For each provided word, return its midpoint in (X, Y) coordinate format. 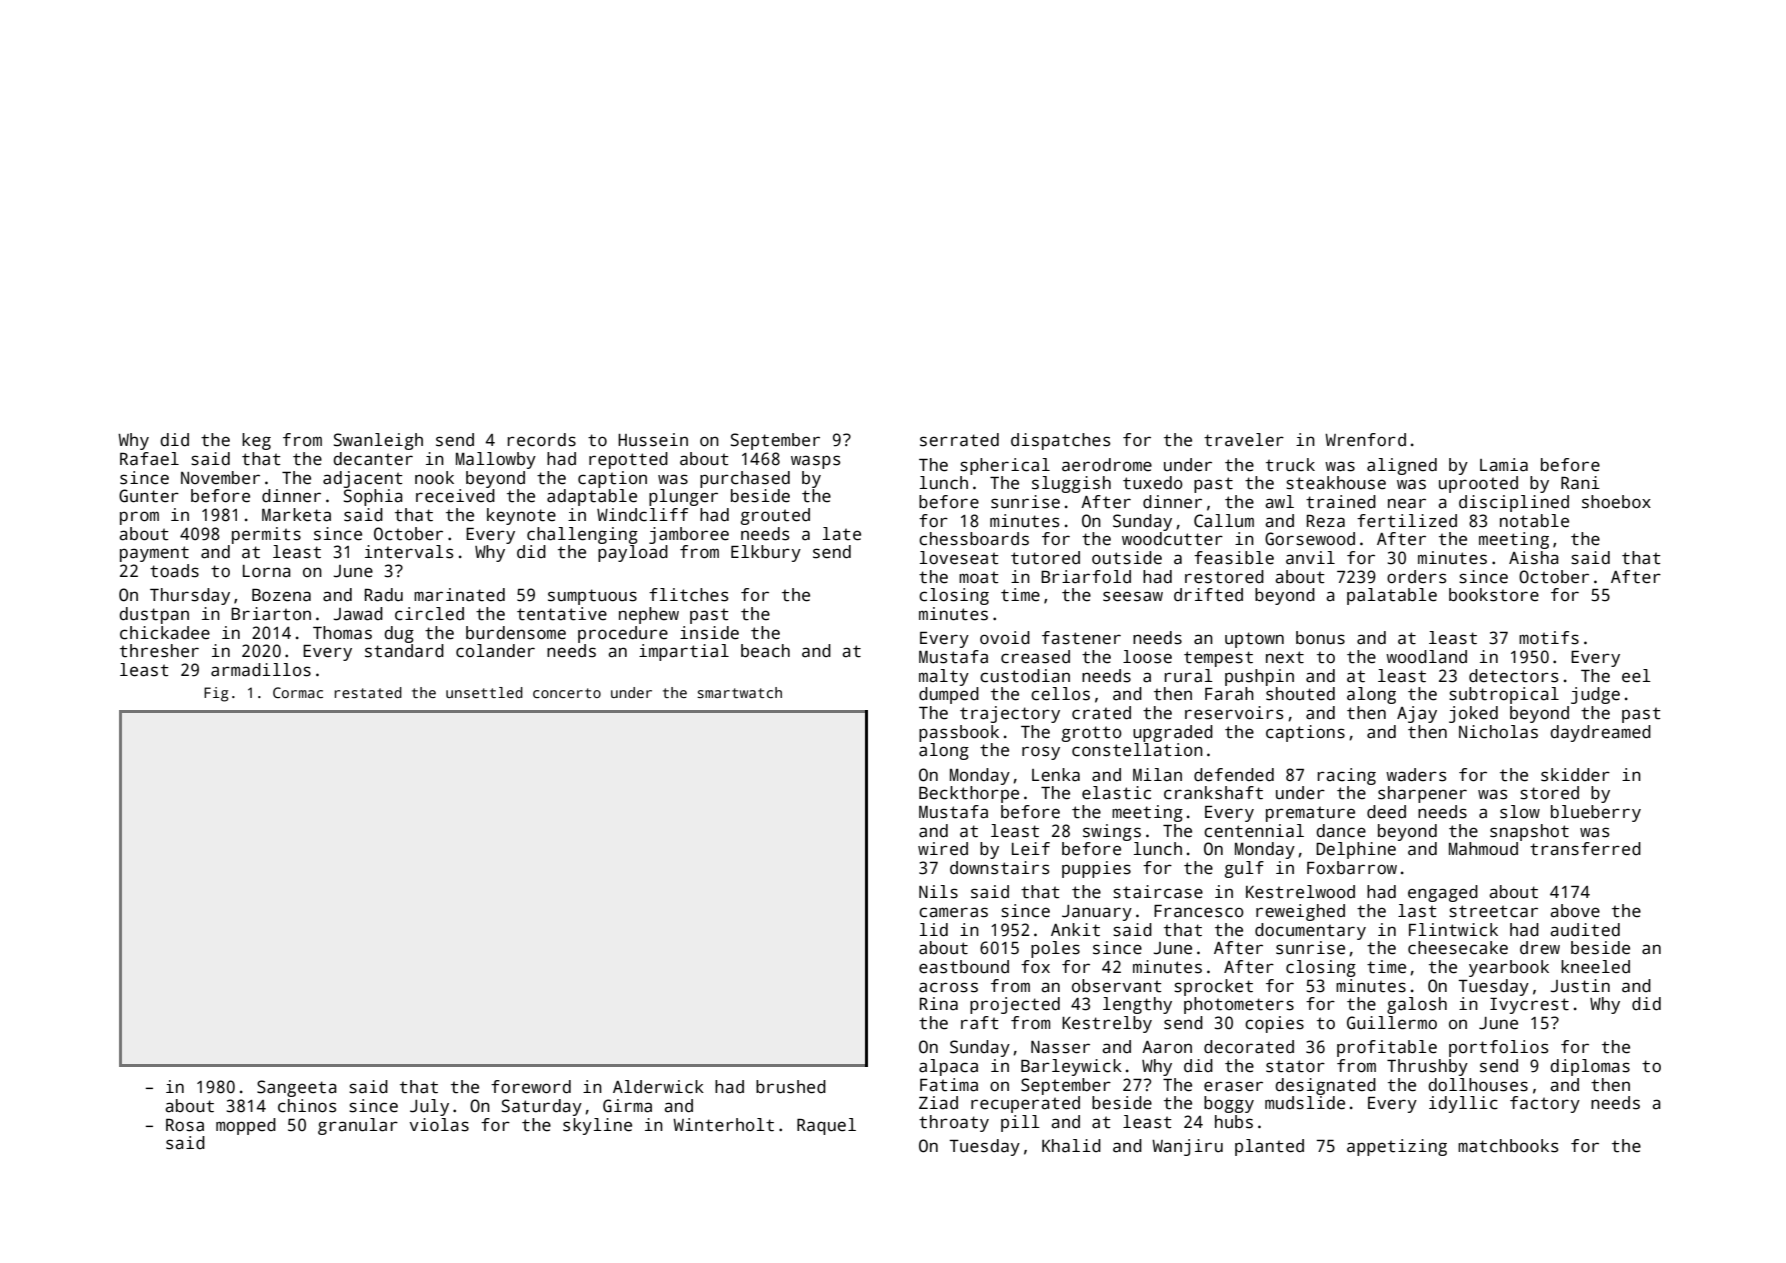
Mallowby (496, 460)
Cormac (298, 692)
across (948, 987)
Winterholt (723, 1125)
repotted (628, 460)
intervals (409, 552)
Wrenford (1365, 440)
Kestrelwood (1300, 892)
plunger (683, 497)
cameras (953, 912)
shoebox (1616, 502)
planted (1269, 1147)
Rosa (185, 1125)
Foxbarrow (1352, 868)
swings (1112, 832)
